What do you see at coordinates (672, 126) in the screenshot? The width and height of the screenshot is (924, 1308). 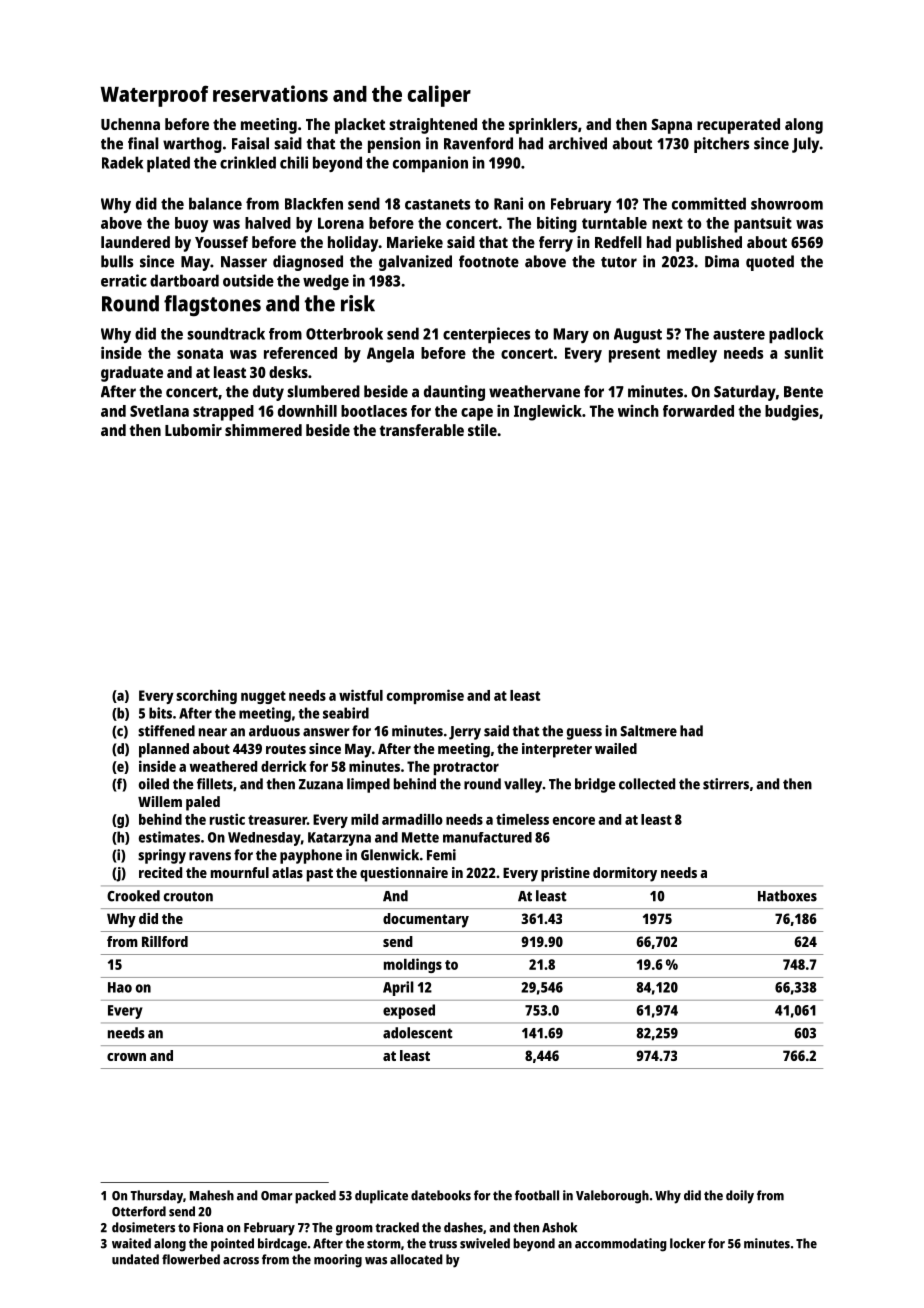 I see `Sapna` at bounding box center [672, 126].
